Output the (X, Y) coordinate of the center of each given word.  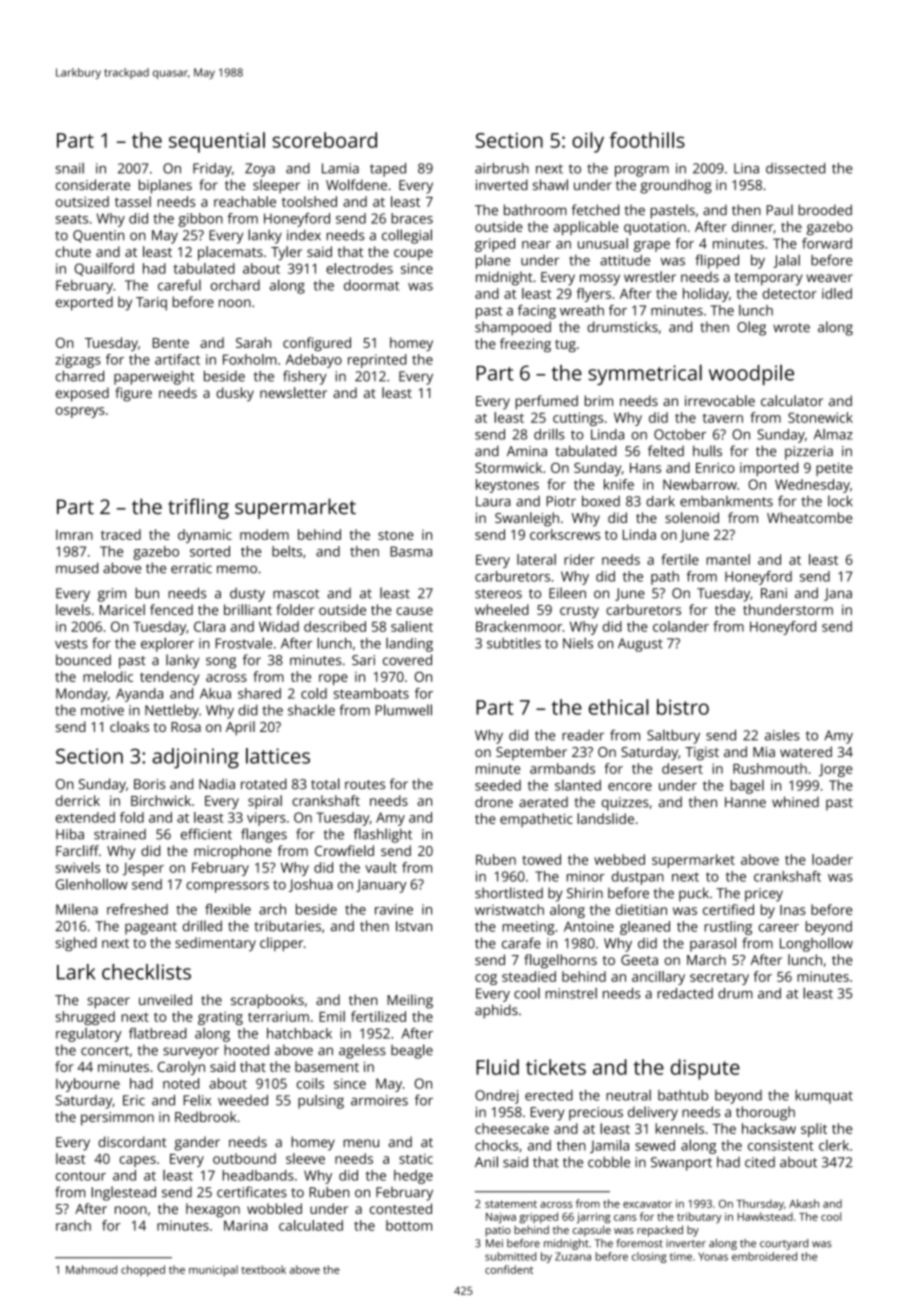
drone (494, 802)
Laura (493, 501)
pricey (764, 895)
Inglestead (123, 1193)
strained (120, 834)
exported (84, 303)
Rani (774, 593)
